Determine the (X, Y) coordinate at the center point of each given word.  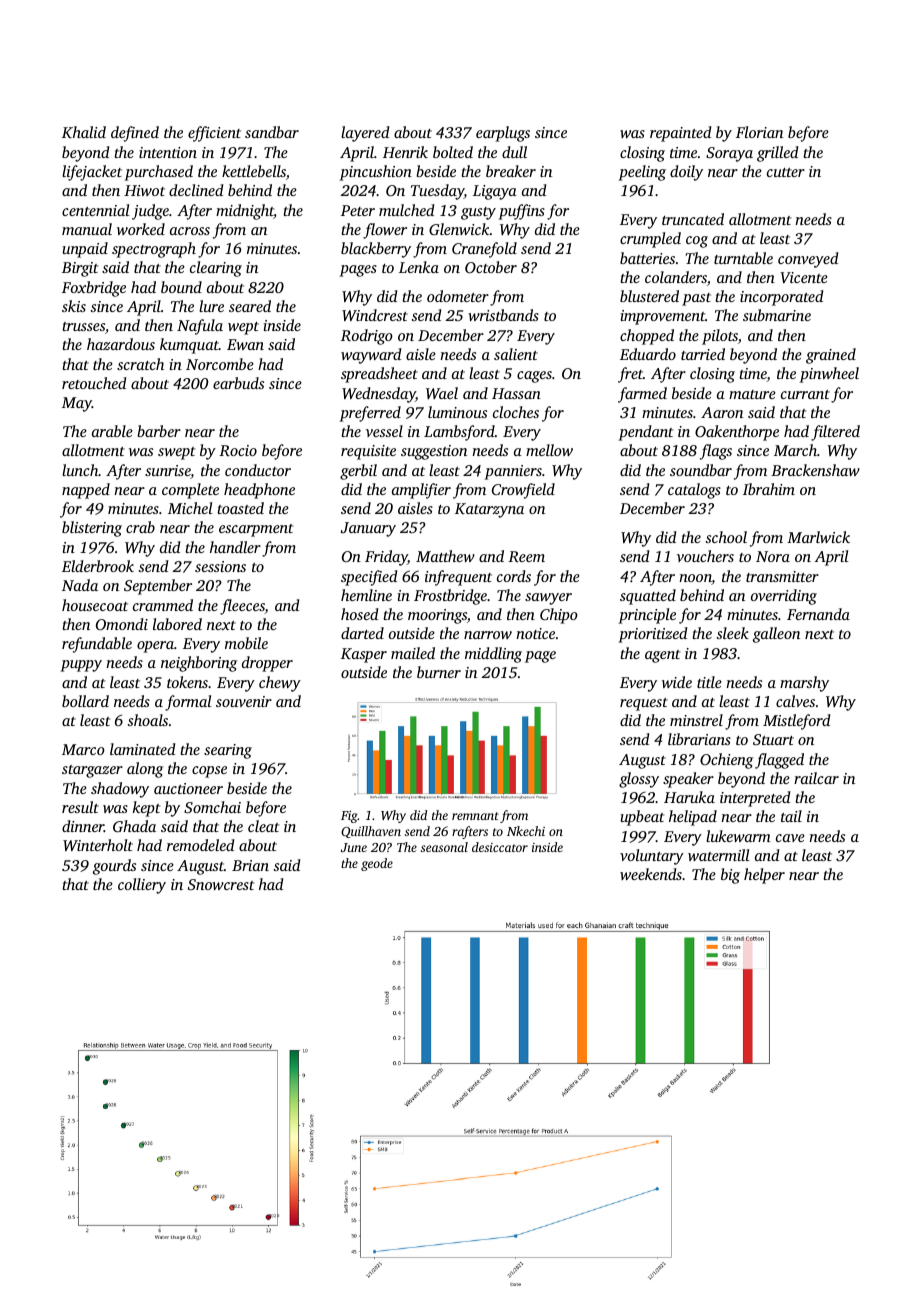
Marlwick (818, 537)
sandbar (272, 132)
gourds (114, 867)
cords (514, 576)
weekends (651, 874)
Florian (759, 132)
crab (140, 527)
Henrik (405, 152)
